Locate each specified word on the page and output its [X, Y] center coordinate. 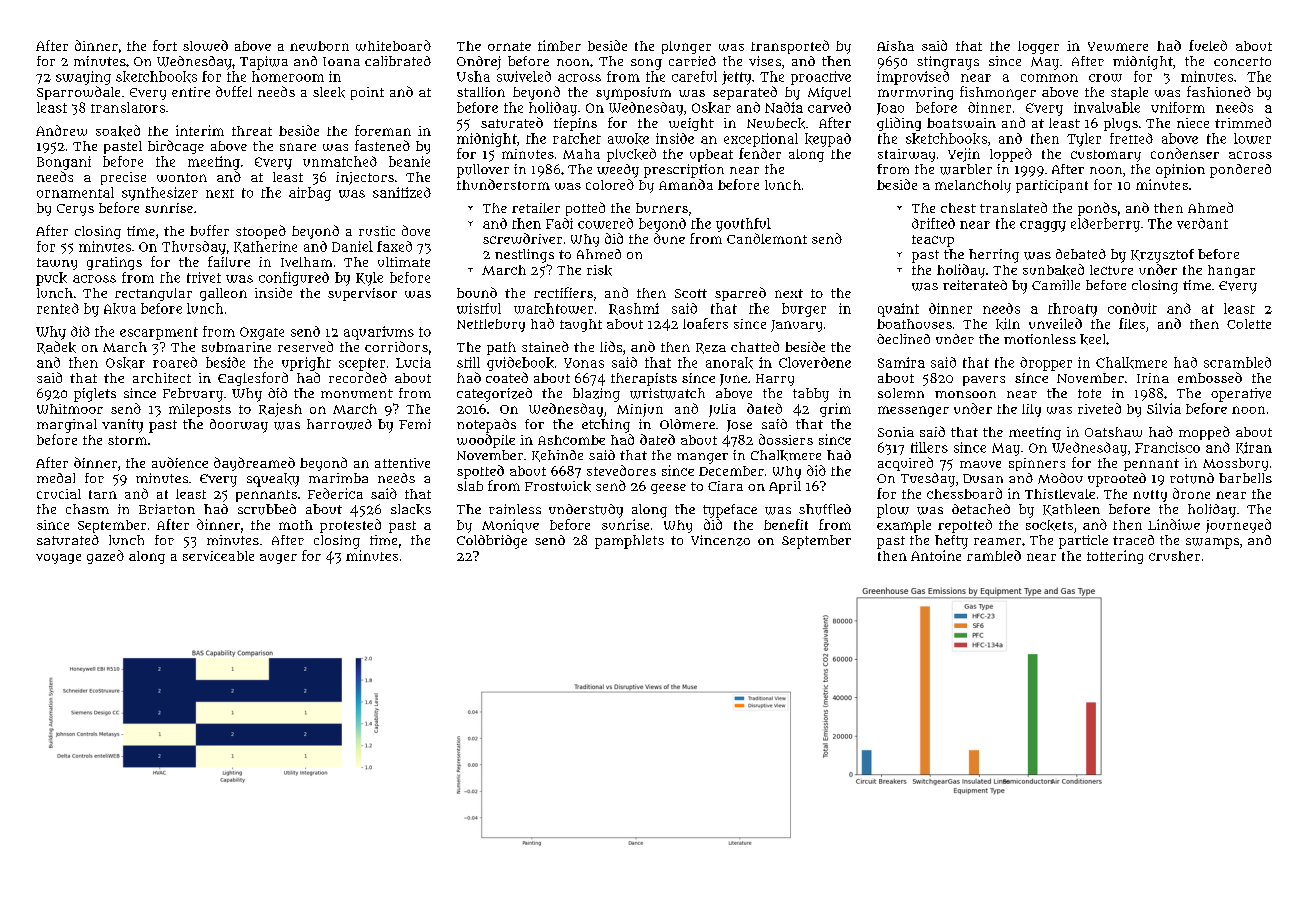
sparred [740, 294]
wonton [182, 177]
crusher [1174, 556]
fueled [1208, 45]
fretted [1131, 138]
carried [692, 61]
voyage [58, 559]
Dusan [983, 478]
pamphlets [629, 542]
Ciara [725, 486]
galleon [223, 294]
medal [56, 478]
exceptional [761, 140]
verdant [1202, 223]
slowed [205, 45]
